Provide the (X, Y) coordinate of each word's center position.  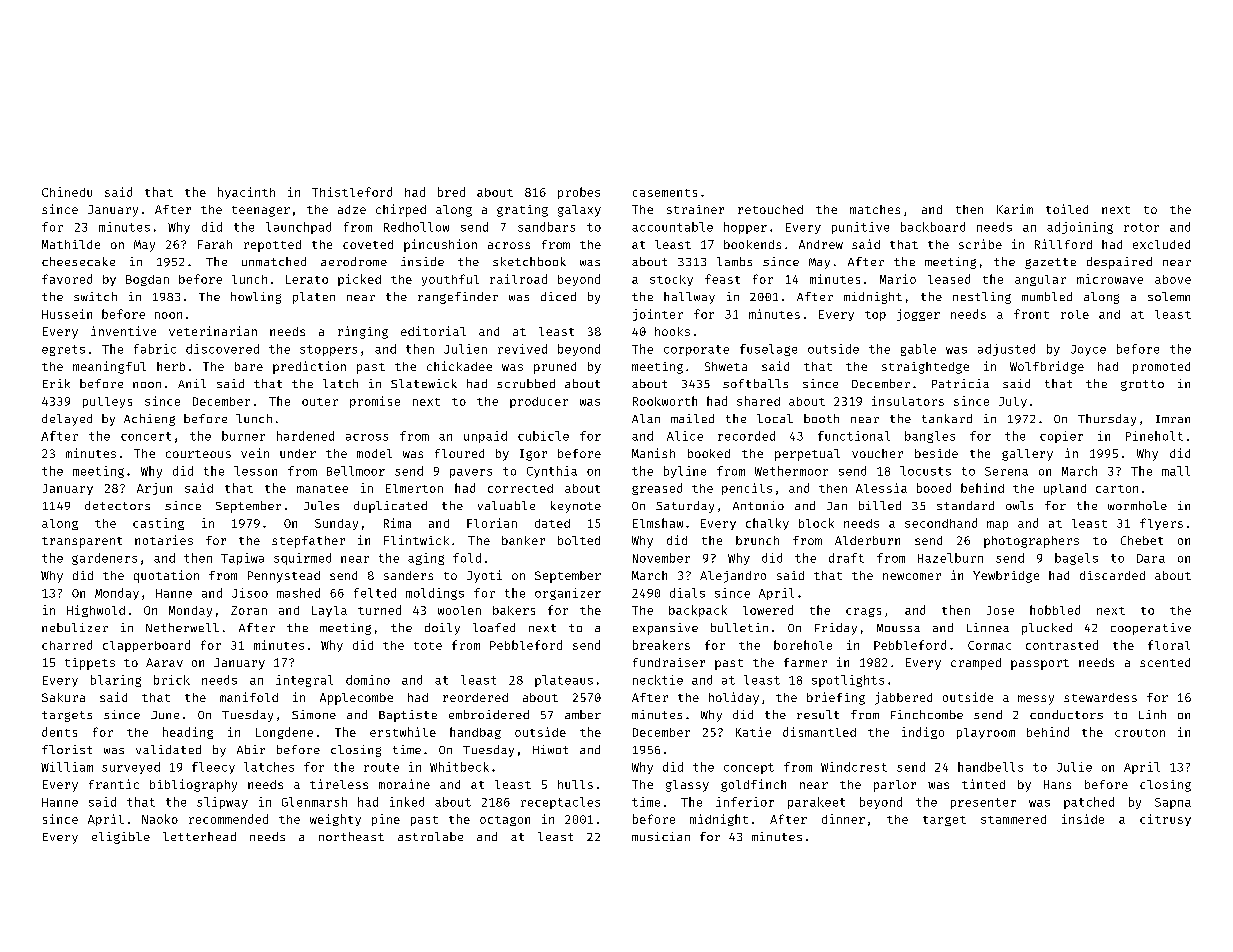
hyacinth (246, 193)
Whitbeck (459, 767)
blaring (116, 681)
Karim (1015, 209)
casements (665, 193)
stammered (1013, 819)
